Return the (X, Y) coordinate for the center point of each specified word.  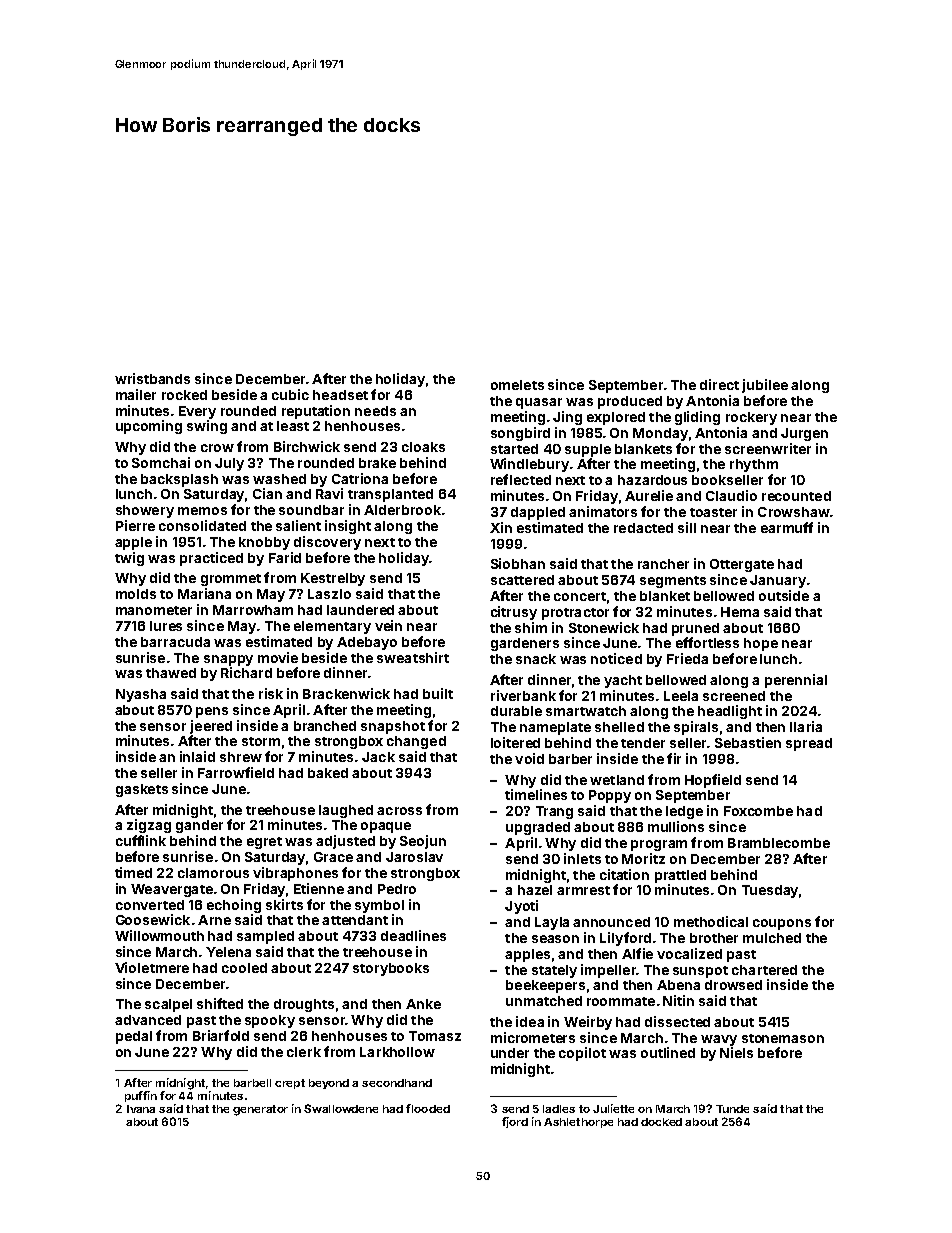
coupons (782, 924)
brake (377, 463)
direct (719, 384)
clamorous (213, 873)
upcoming (149, 427)
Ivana (141, 1109)
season (555, 939)
